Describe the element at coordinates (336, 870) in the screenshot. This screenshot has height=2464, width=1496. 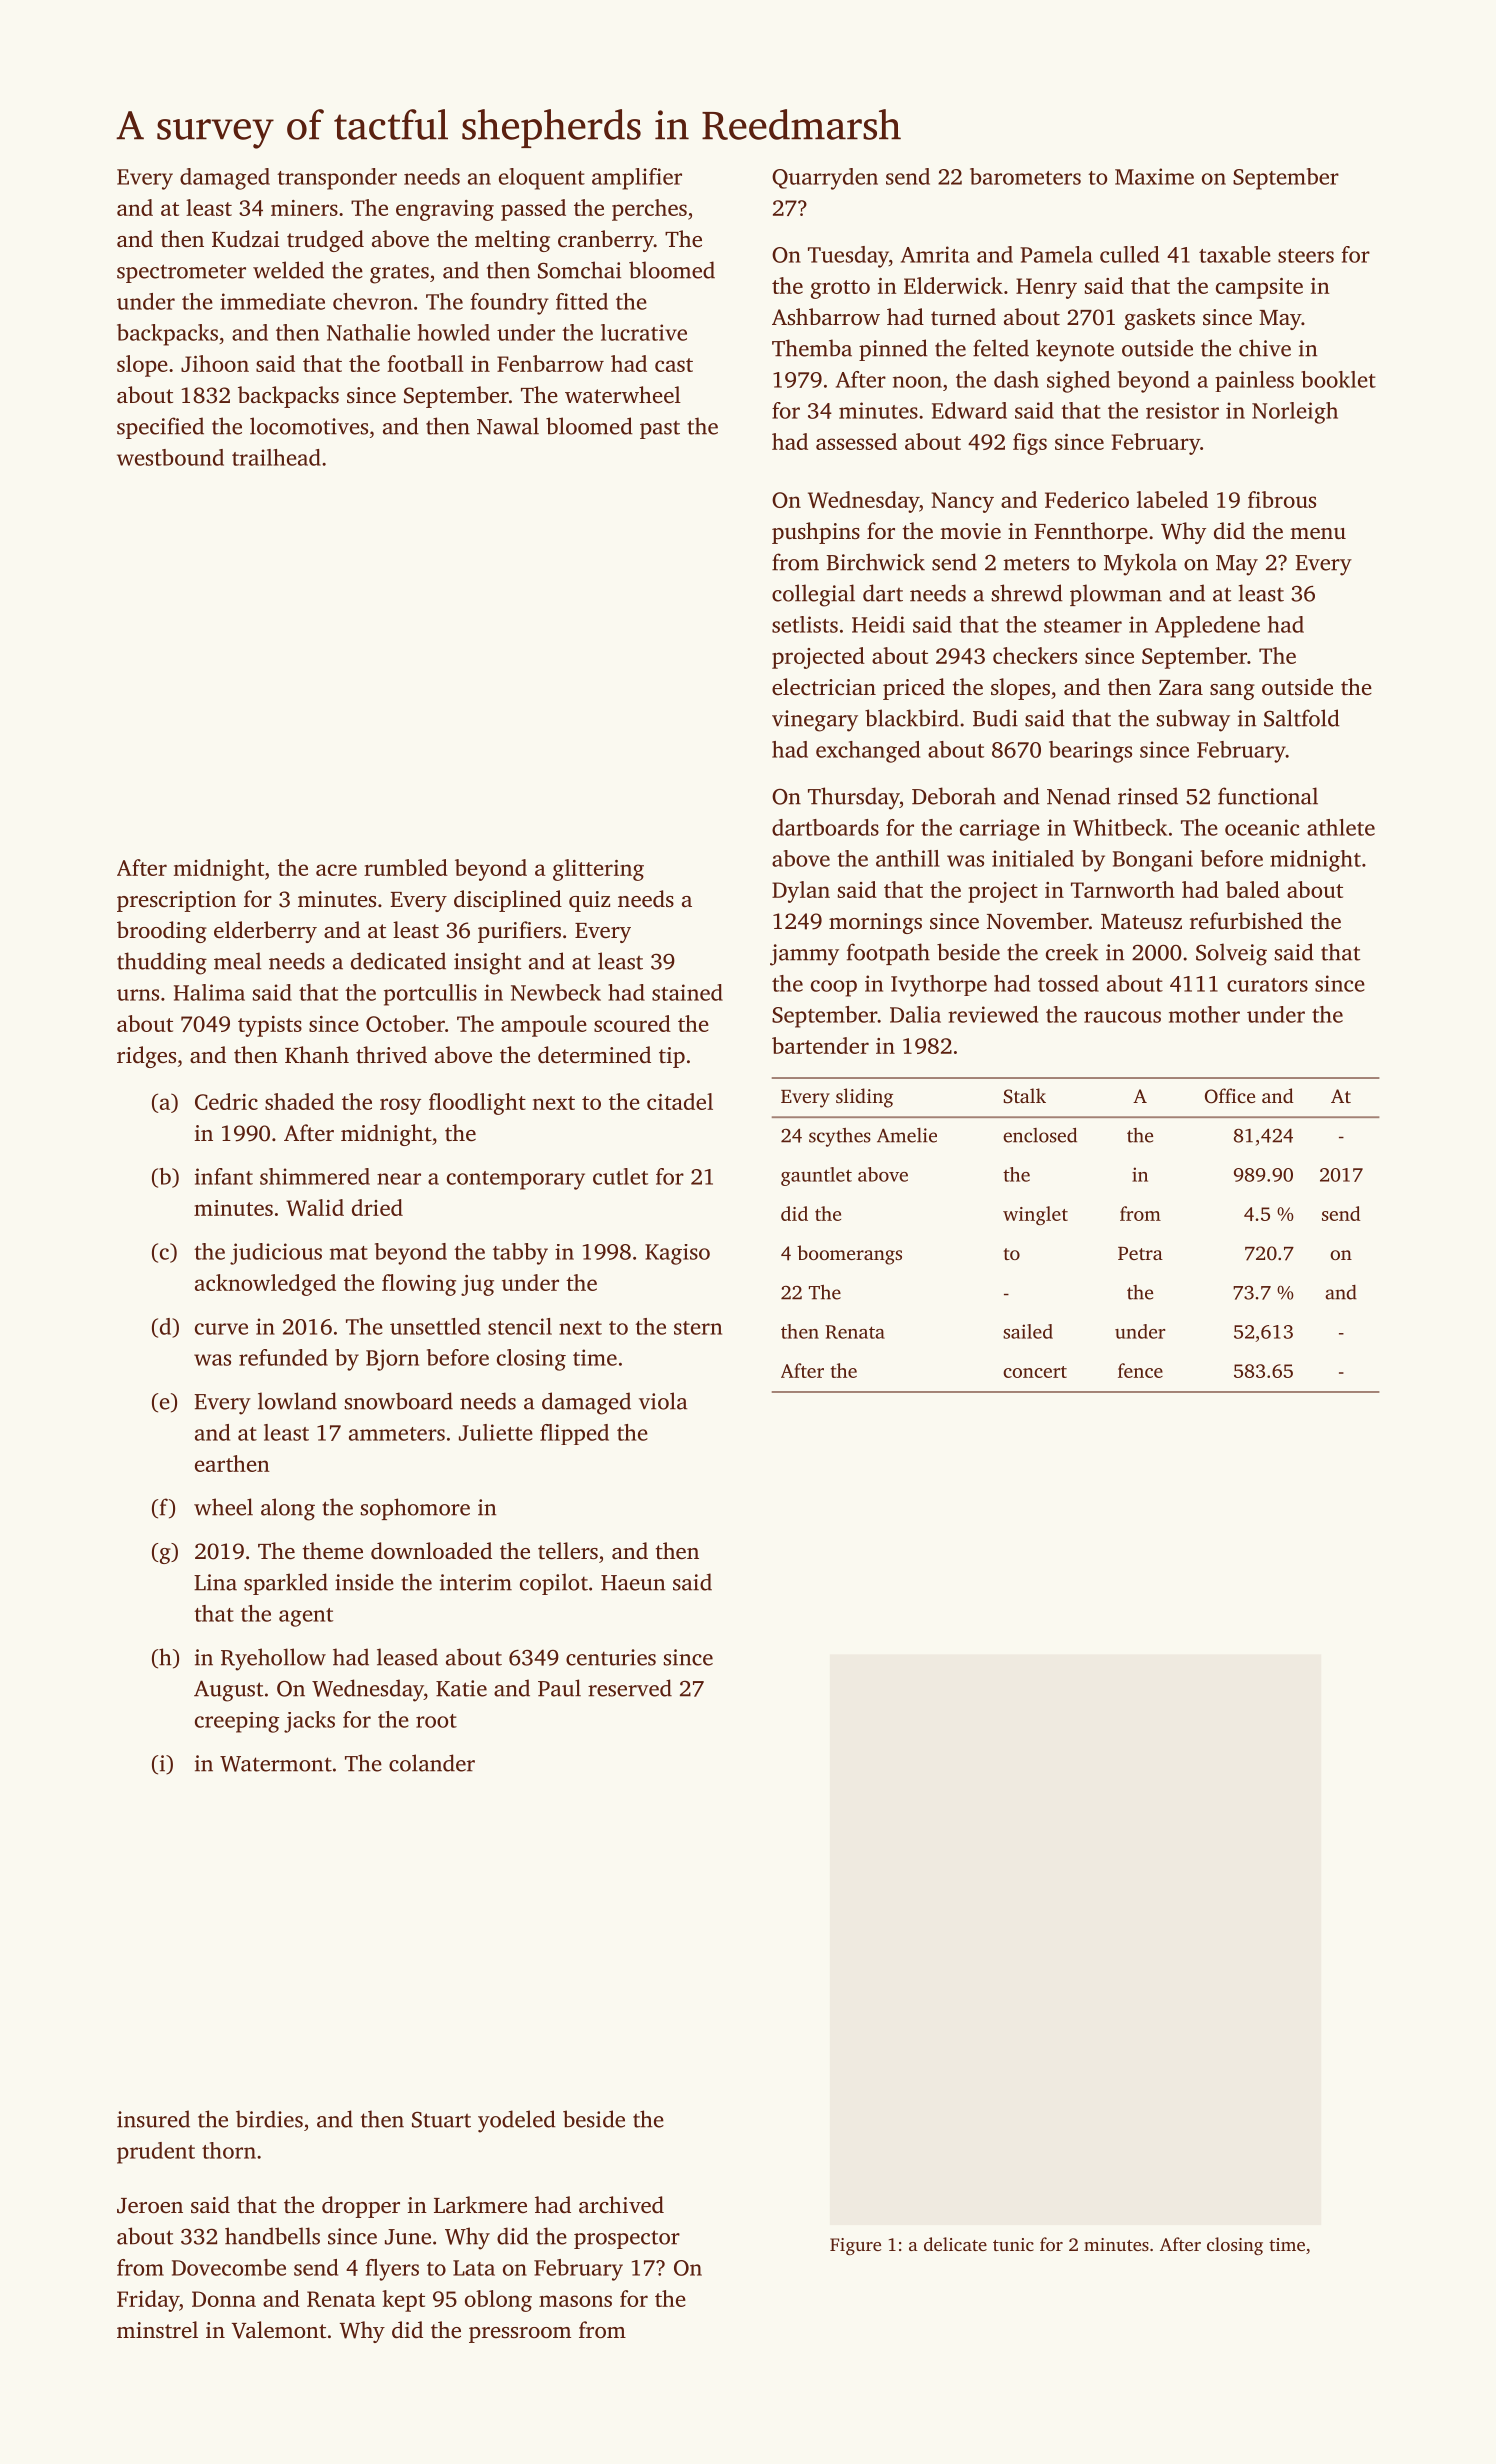
I see `acre` at that location.
